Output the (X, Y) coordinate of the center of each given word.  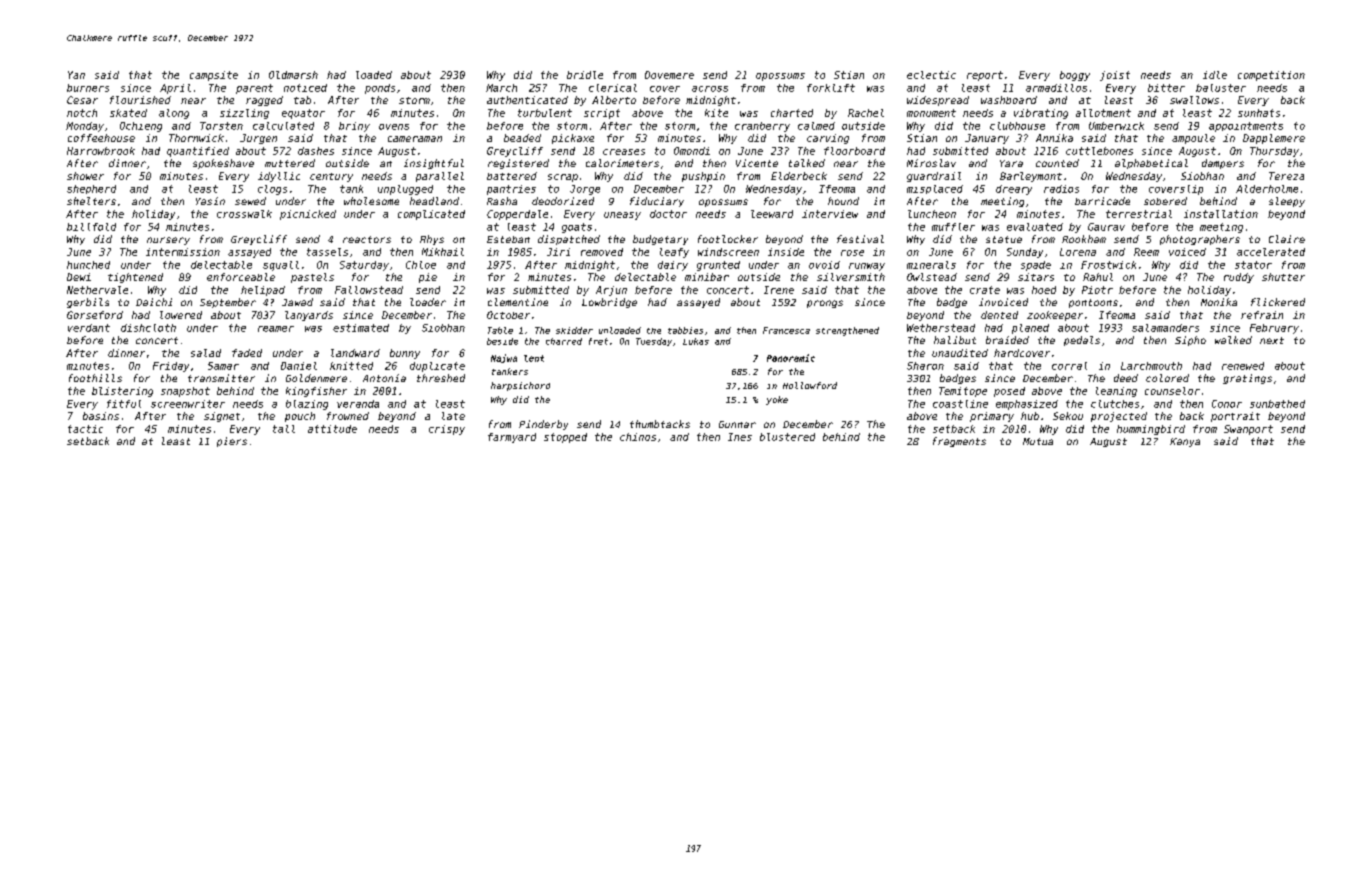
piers (232, 442)
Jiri (558, 252)
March (501, 88)
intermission (183, 252)
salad (206, 353)
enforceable (241, 277)
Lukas (696, 341)
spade (1036, 266)
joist (1115, 76)
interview (830, 214)
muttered (290, 163)
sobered (1165, 201)
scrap (563, 178)
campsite (214, 76)
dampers (1223, 164)
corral (1069, 366)
